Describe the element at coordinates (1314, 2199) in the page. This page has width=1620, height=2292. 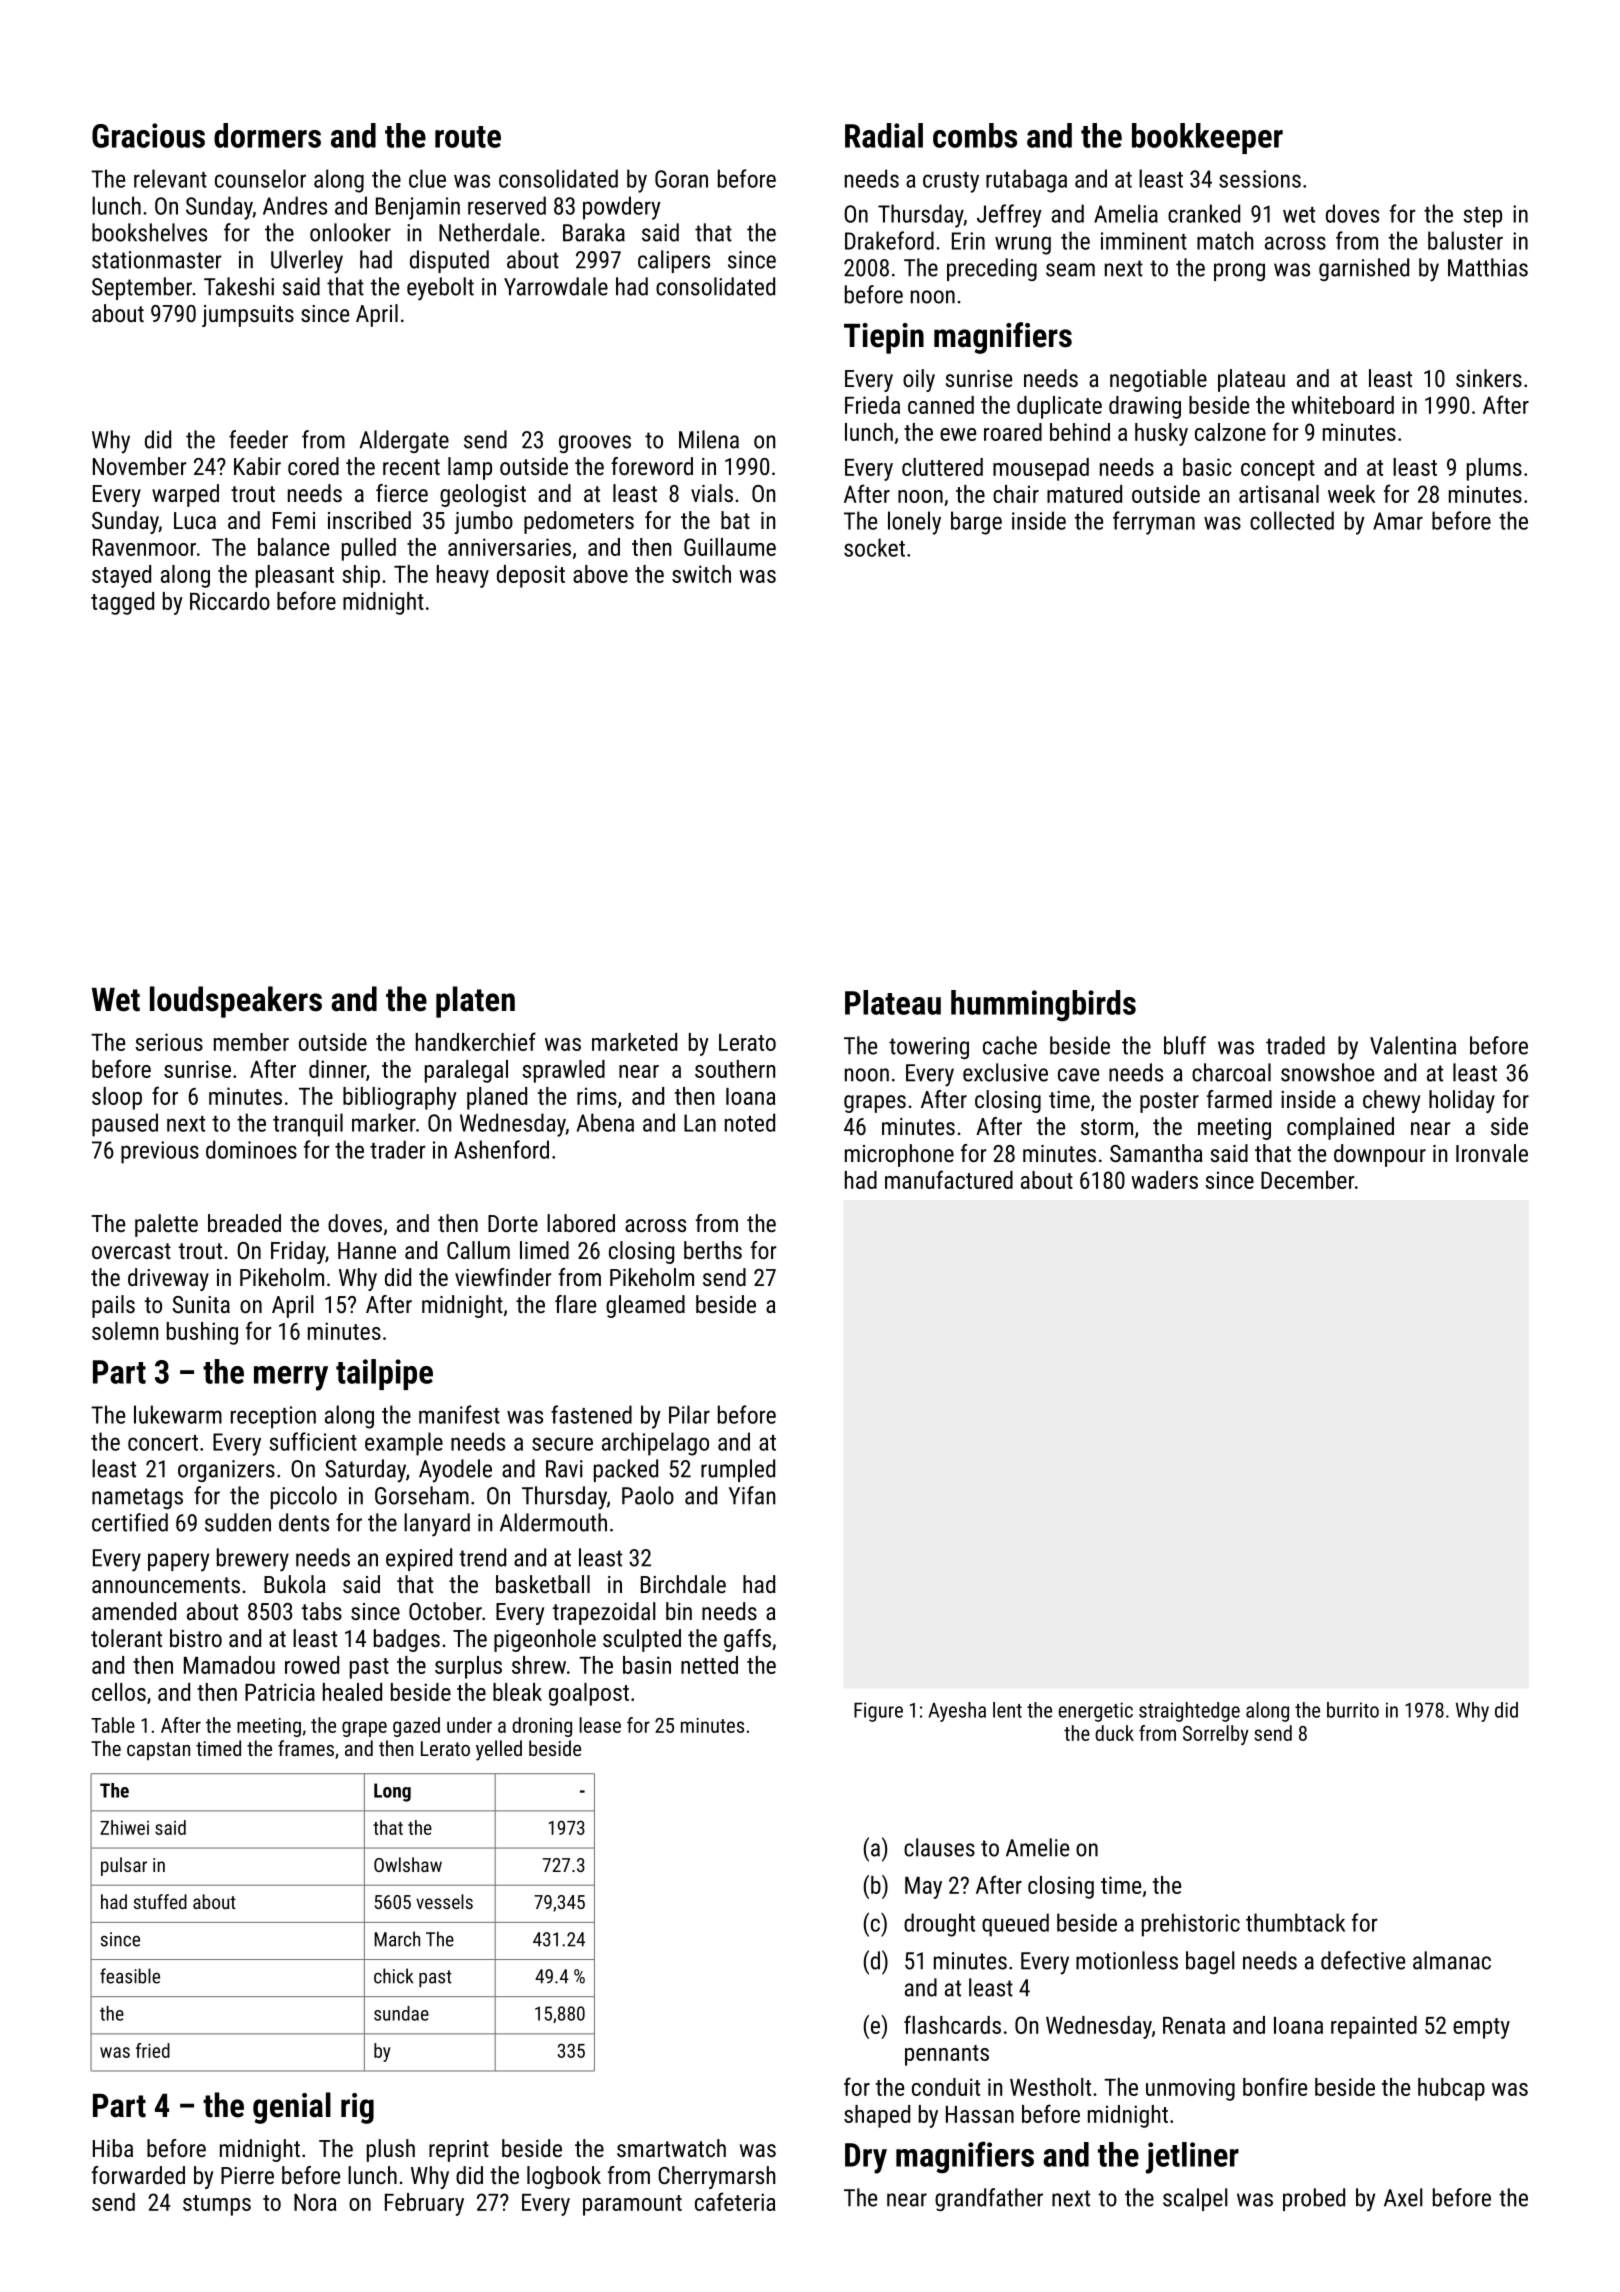
I see `probed` at that location.
